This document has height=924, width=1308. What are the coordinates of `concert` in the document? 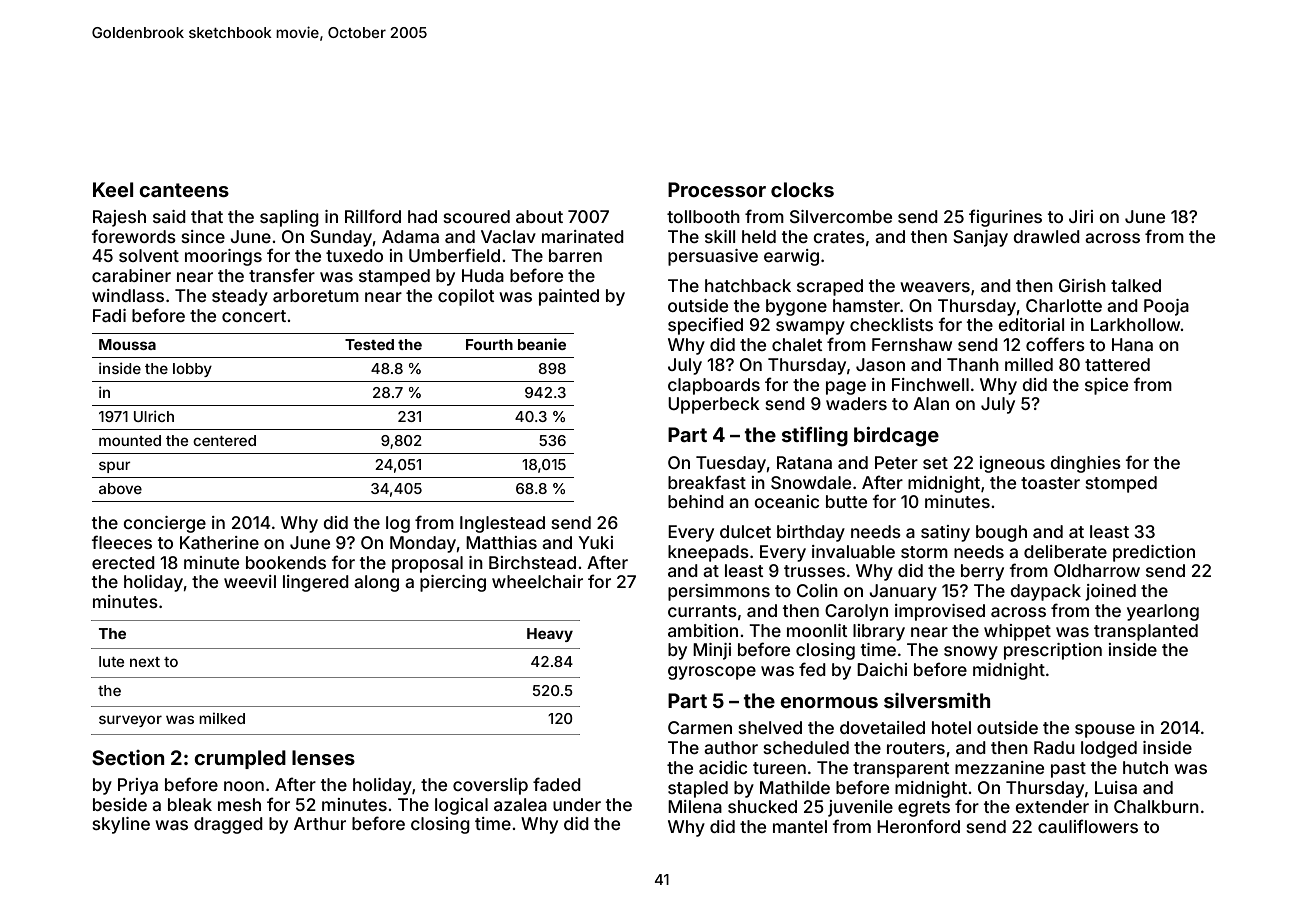 It's located at (254, 316).
